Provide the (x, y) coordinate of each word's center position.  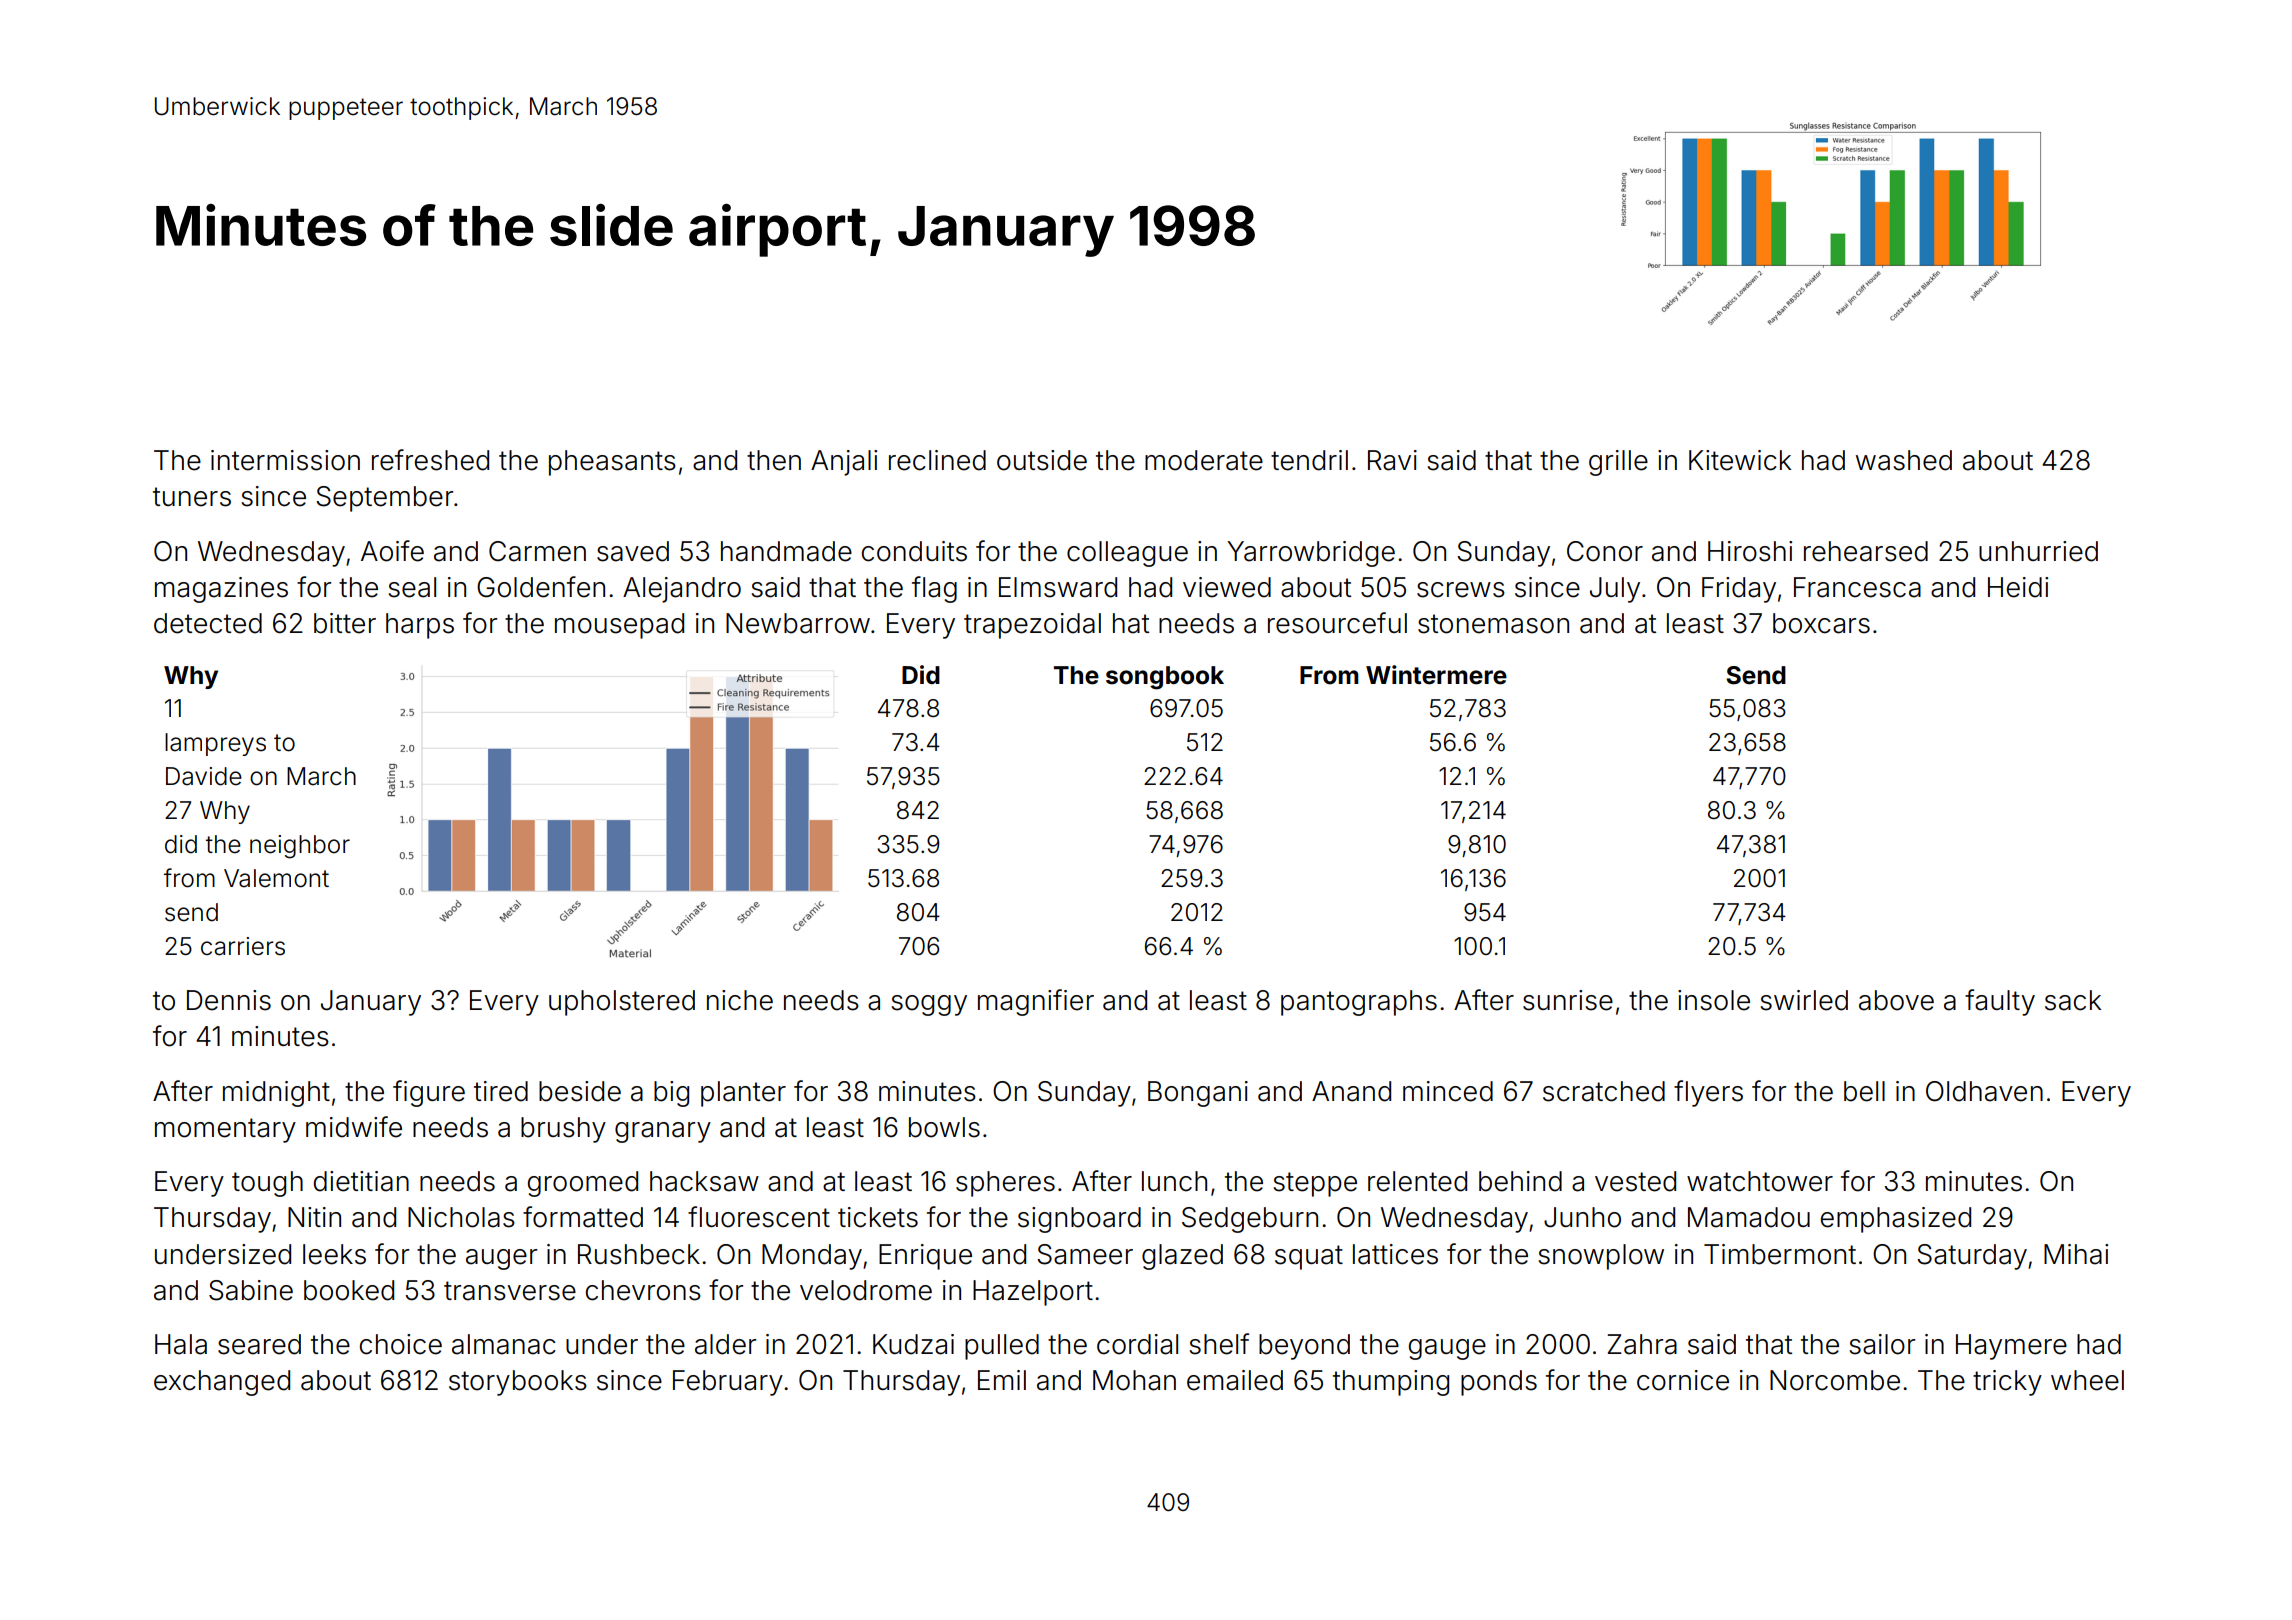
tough (267, 1184)
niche (740, 1000)
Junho (1582, 1217)
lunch (1174, 1181)
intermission (285, 460)
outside (1042, 460)
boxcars (1821, 623)
